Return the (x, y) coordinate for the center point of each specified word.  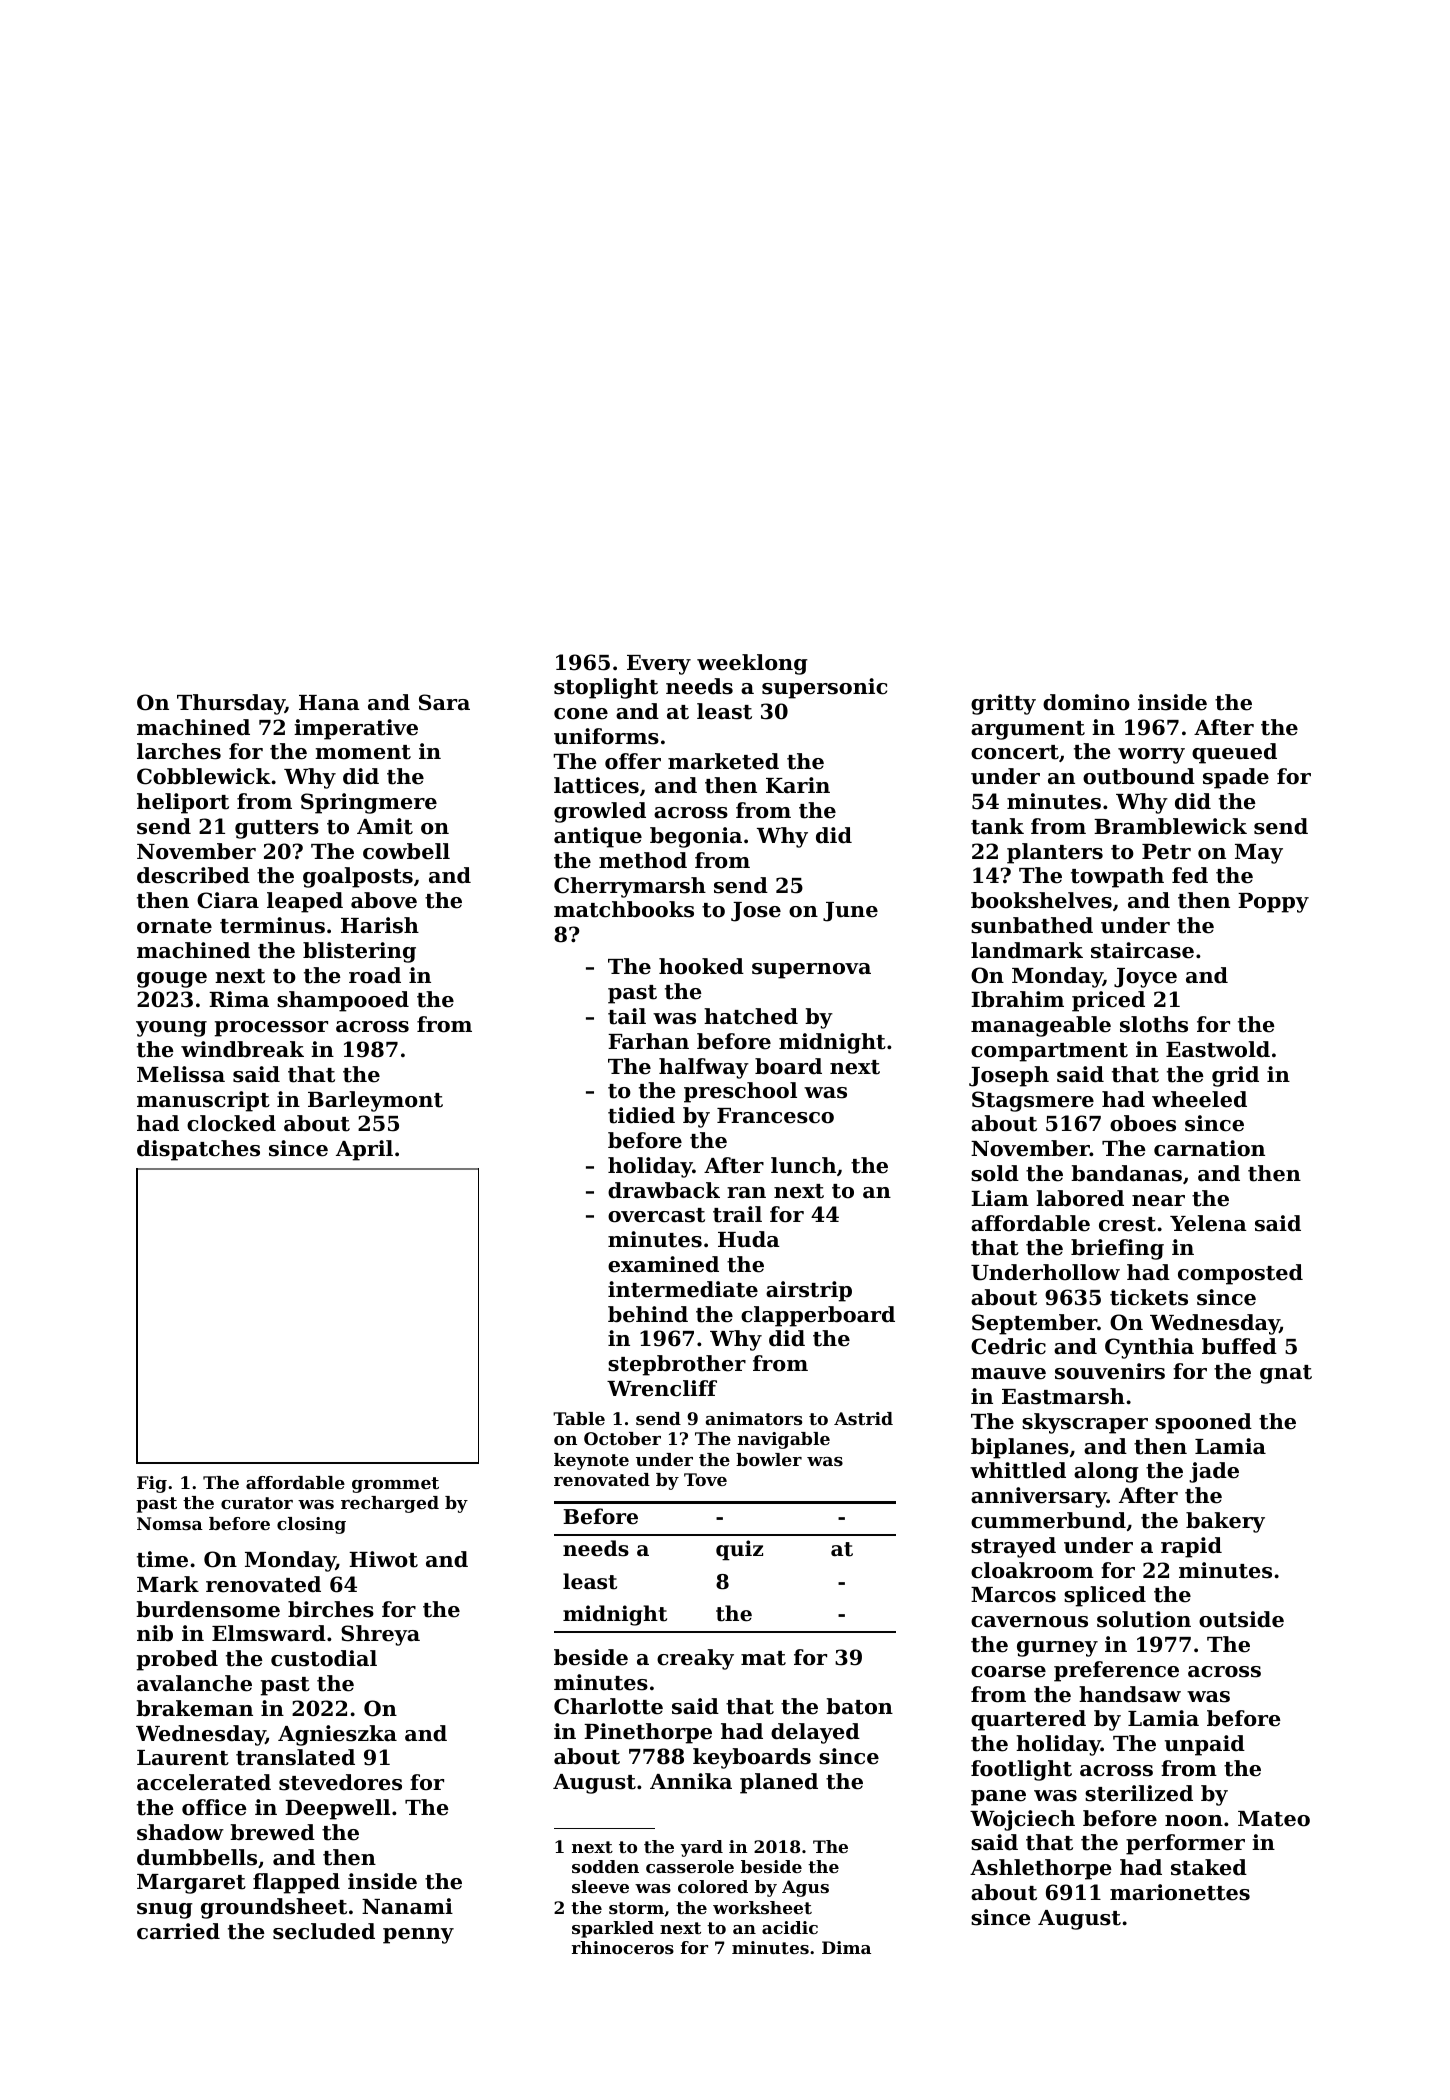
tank (997, 826)
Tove (705, 1479)
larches (179, 751)
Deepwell (337, 1809)
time (162, 1559)
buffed (1239, 1346)
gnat (1286, 1374)
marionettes (1180, 1892)
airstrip (809, 1291)
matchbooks (624, 909)
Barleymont (375, 1101)
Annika (691, 1781)
